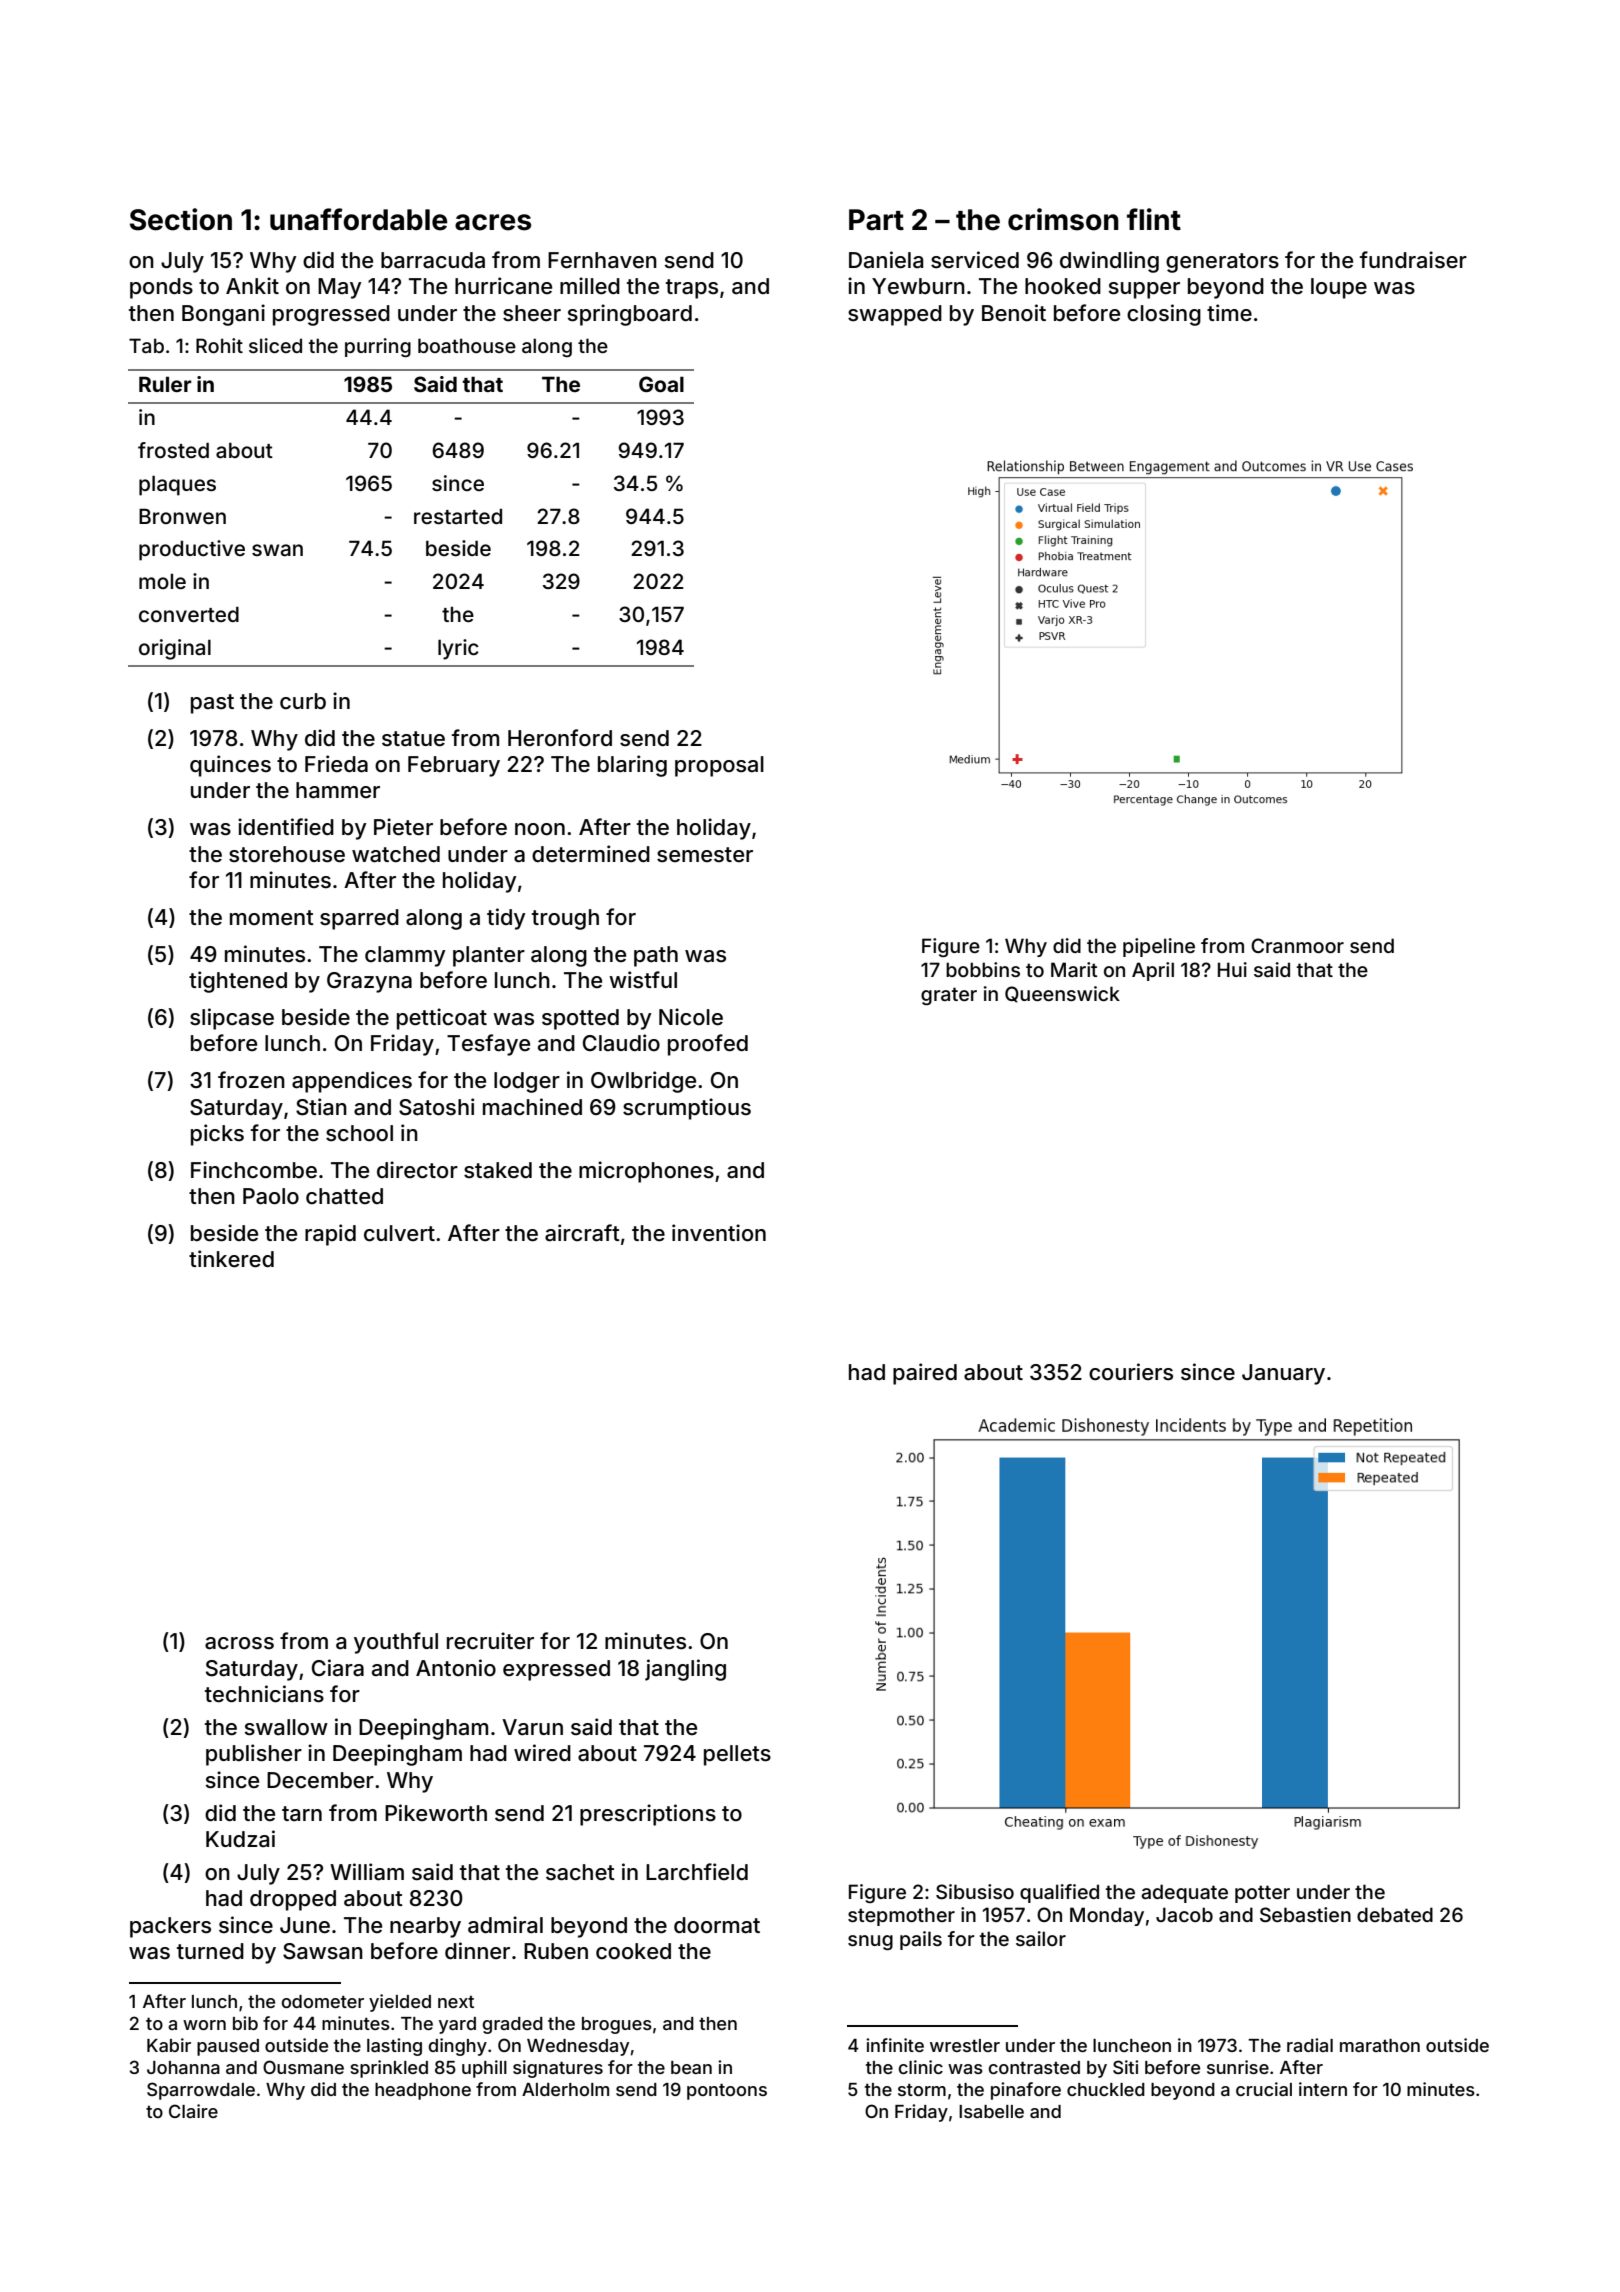 Image resolution: width=1620 pixels, height=2292 pixels. What do you see at coordinates (433, 260) in the image?
I see `barracuda` at bounding box center [433, 260].
